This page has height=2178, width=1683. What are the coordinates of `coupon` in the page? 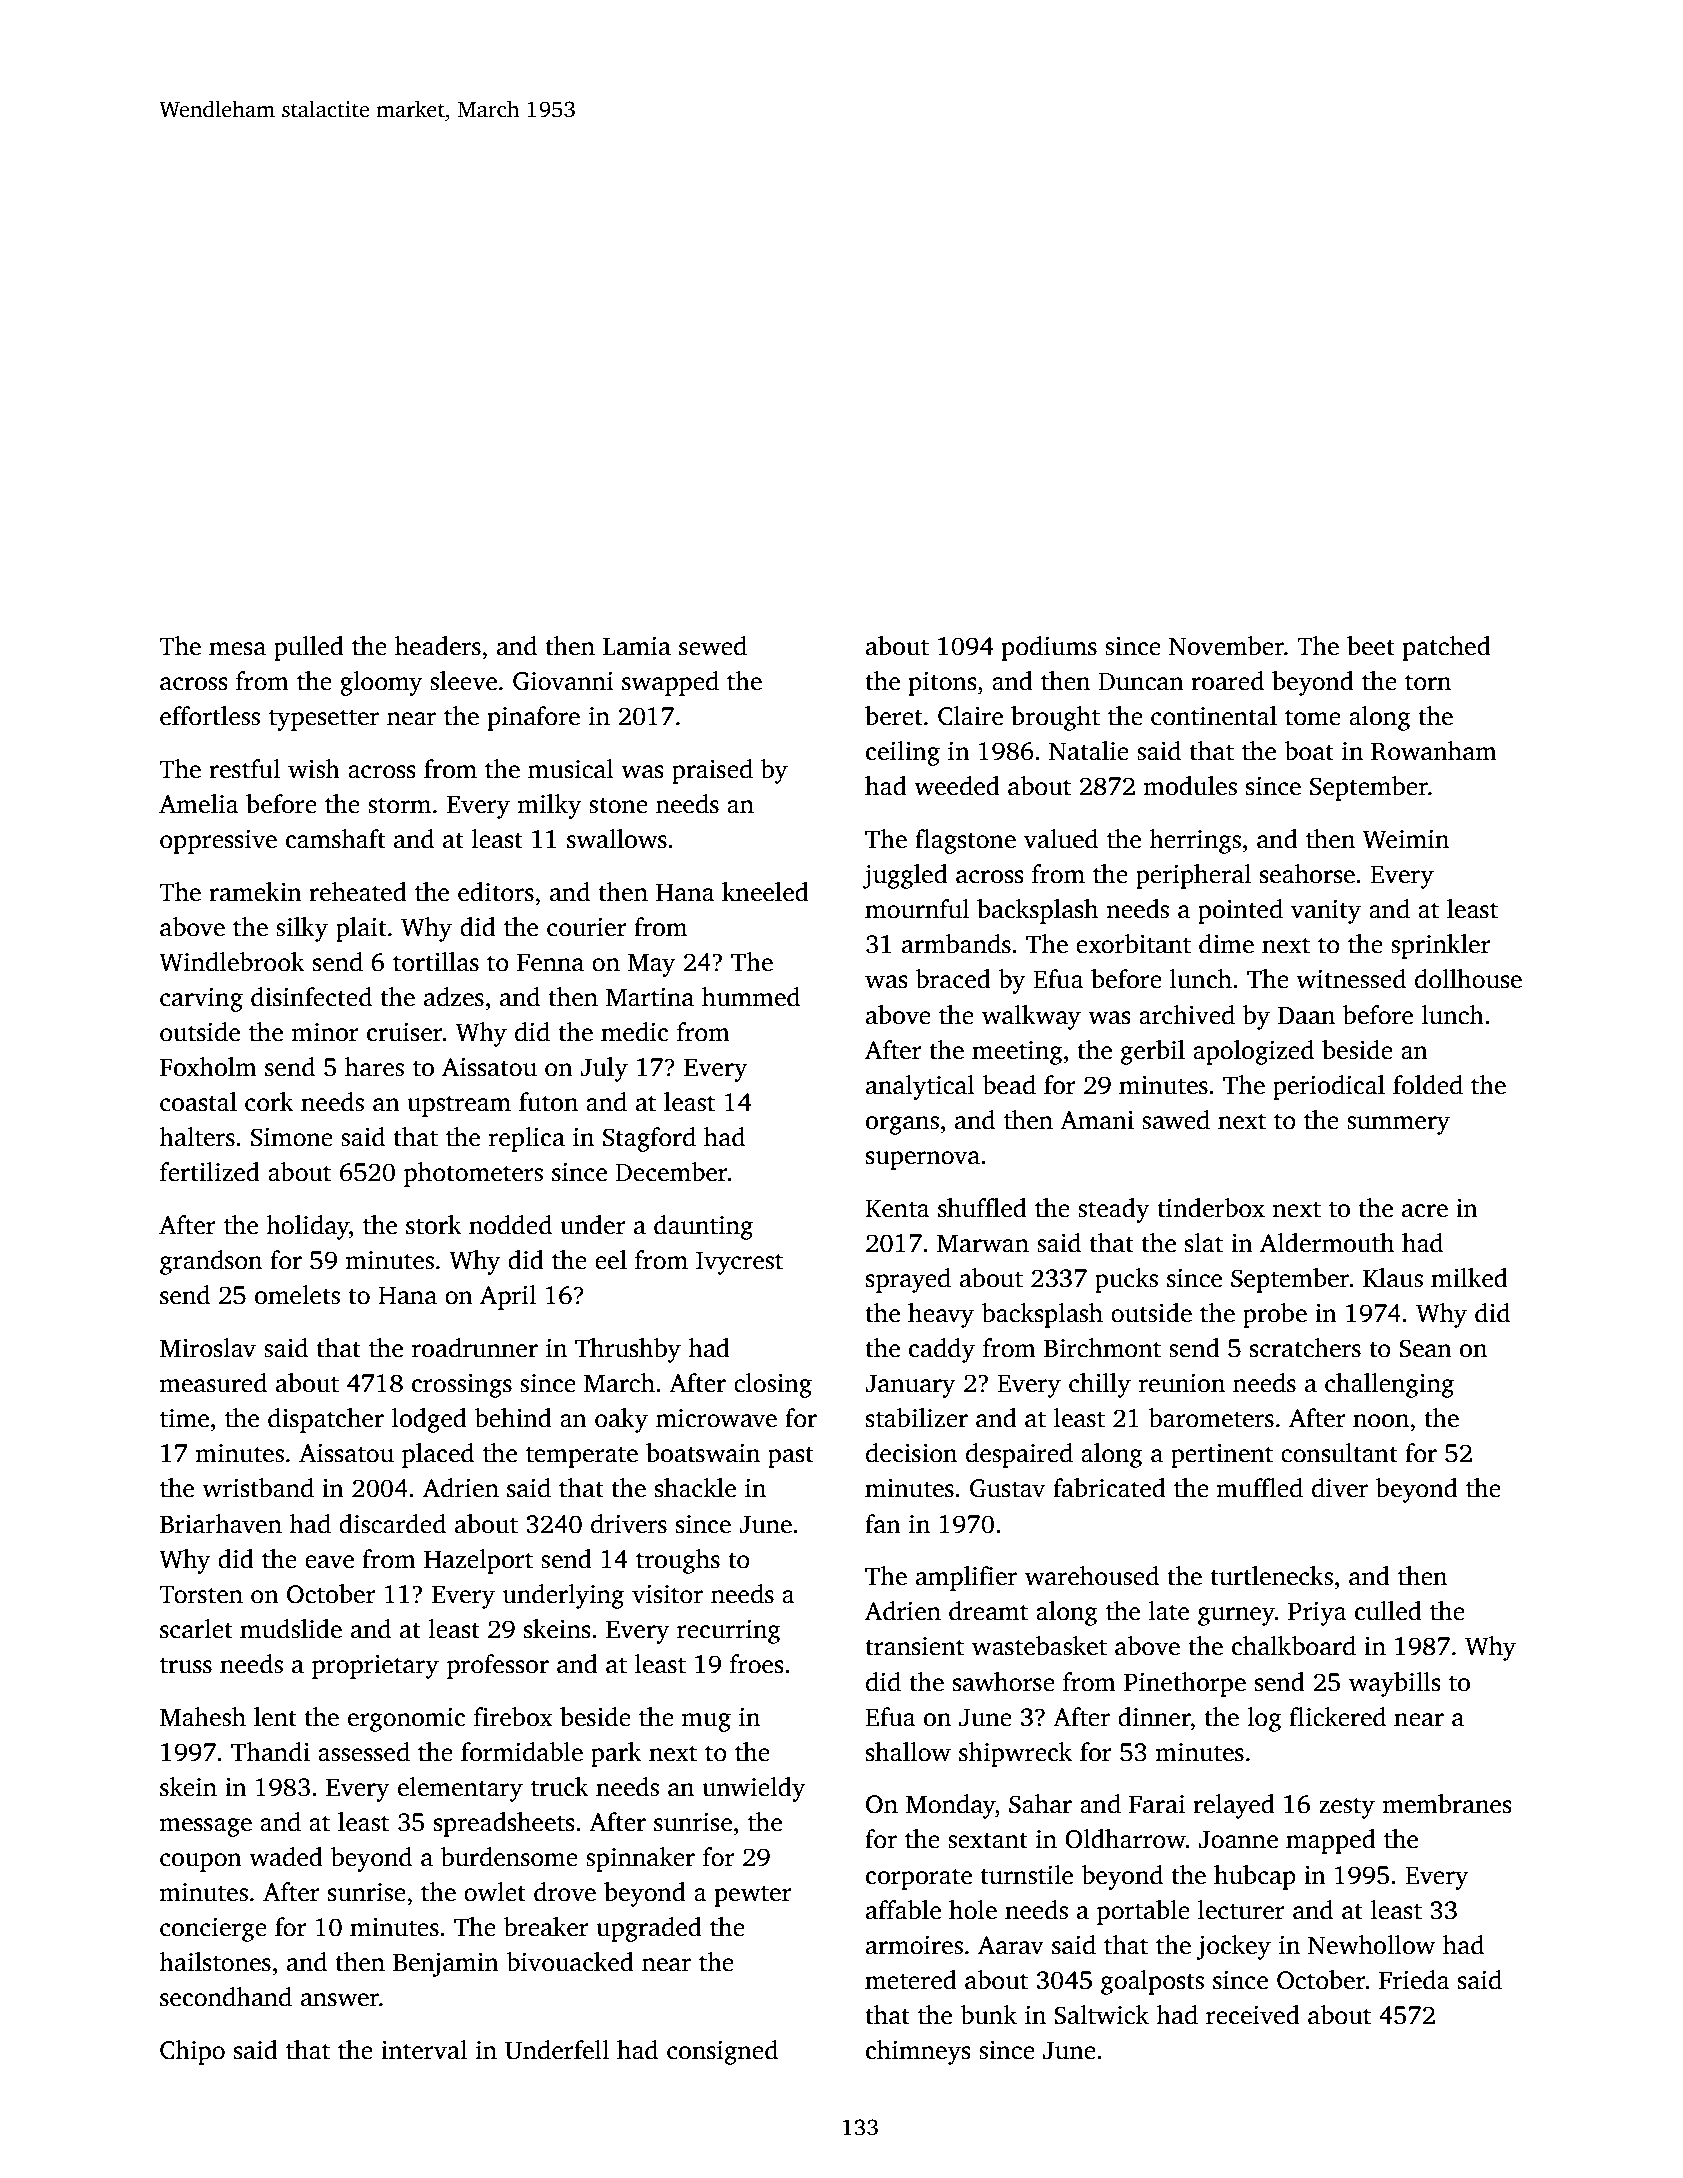 It's located at (201, 1862).
